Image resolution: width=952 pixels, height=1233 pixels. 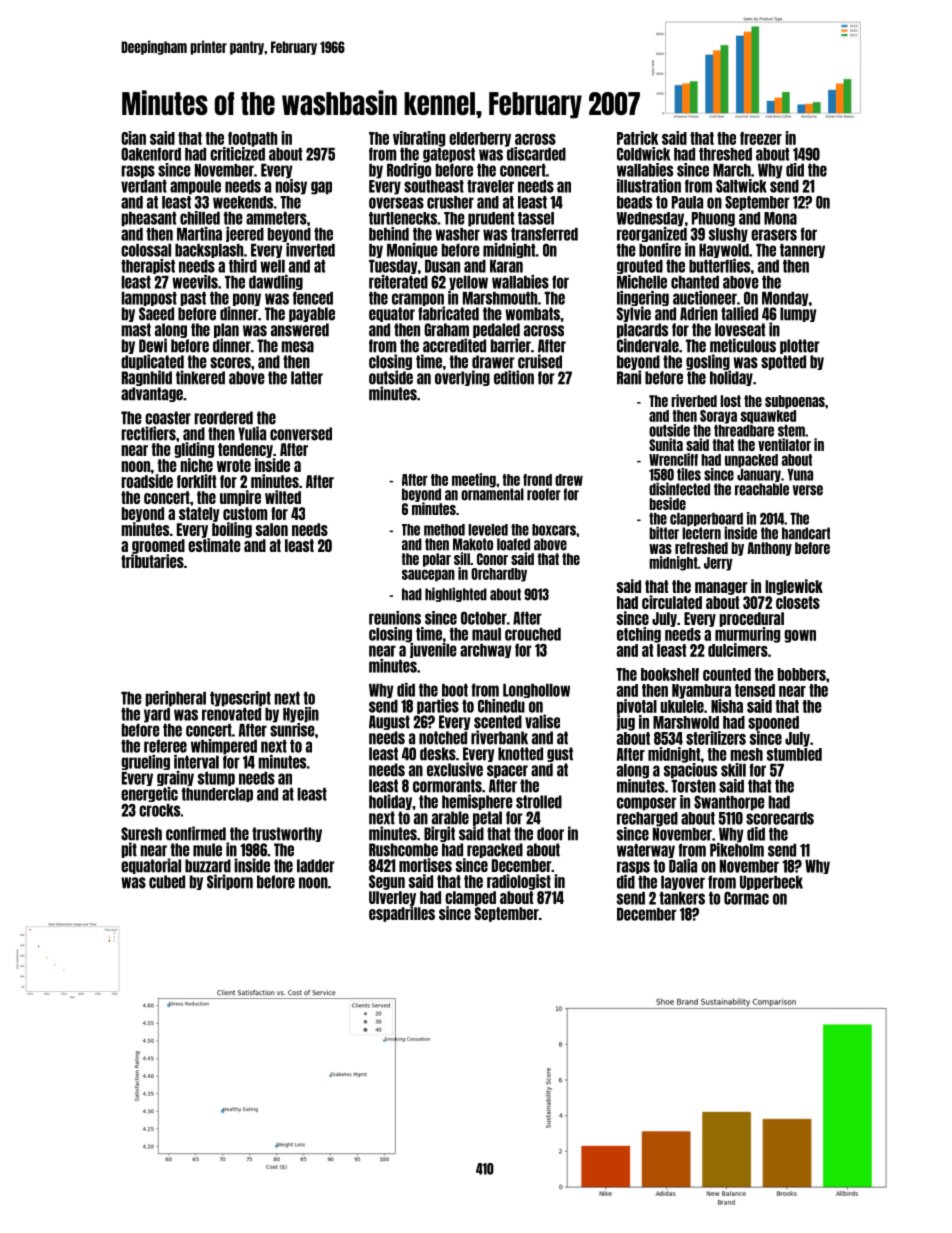 I want to click on edition, so click(x=514, y=377).
